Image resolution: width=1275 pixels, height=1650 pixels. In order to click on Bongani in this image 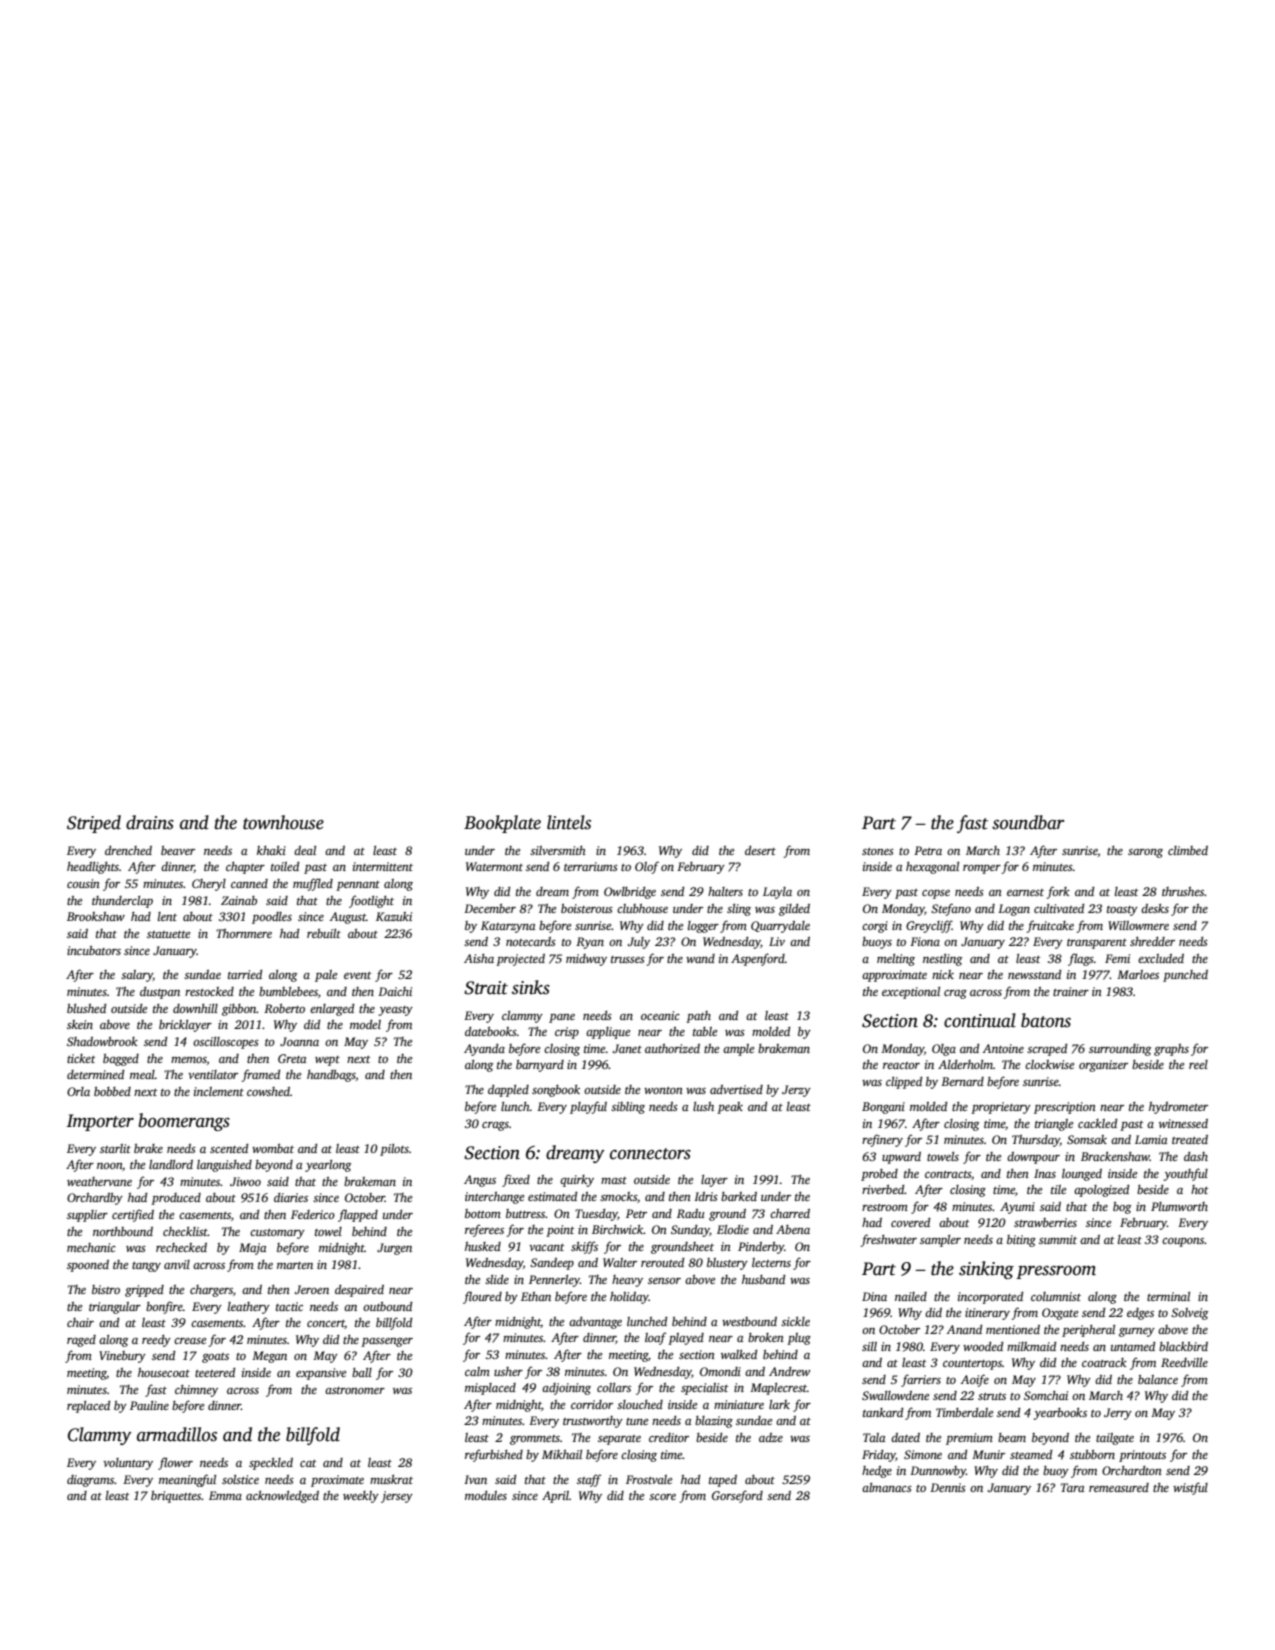, I will do `click(883, 1108)`.
